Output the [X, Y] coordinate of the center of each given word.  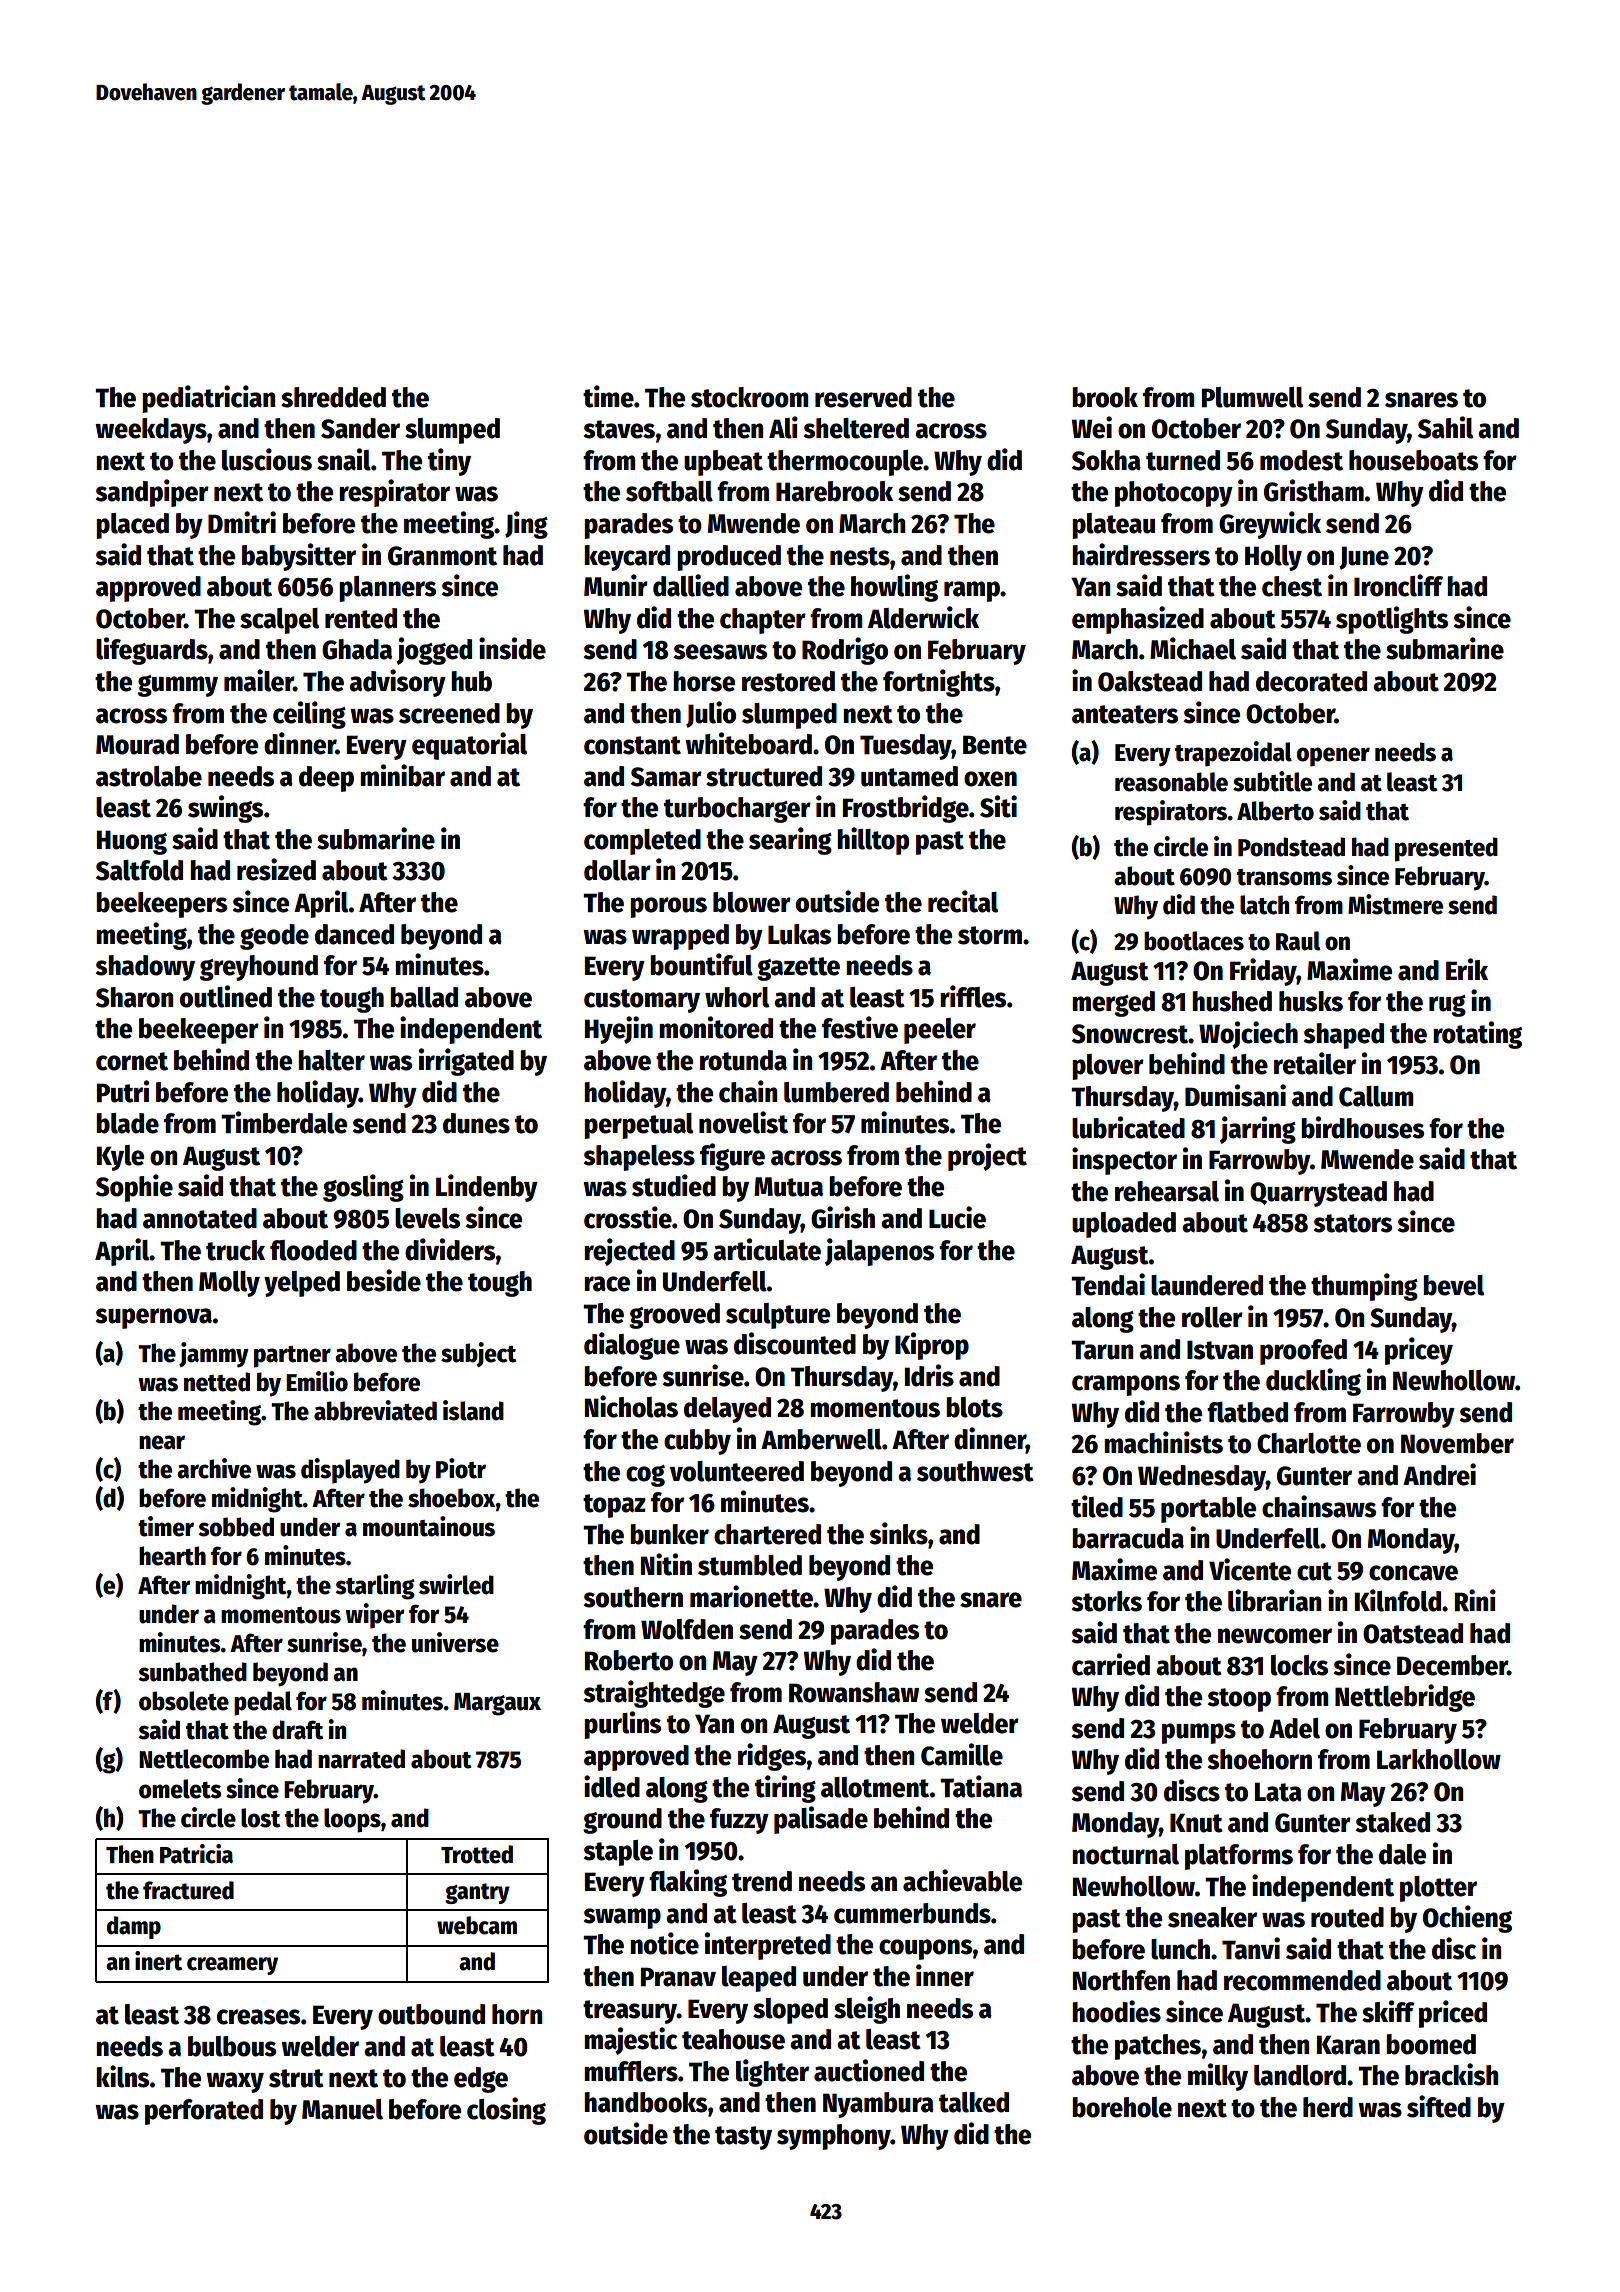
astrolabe [149, 776]
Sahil [1445, 427]
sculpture [778, 1316]
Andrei [1439, 1474]
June [1364, 558]
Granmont [442, 556]
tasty [743, 2138]
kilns [122, 2076]
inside [512, 648]
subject [478, 1354]
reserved [863, 397]
